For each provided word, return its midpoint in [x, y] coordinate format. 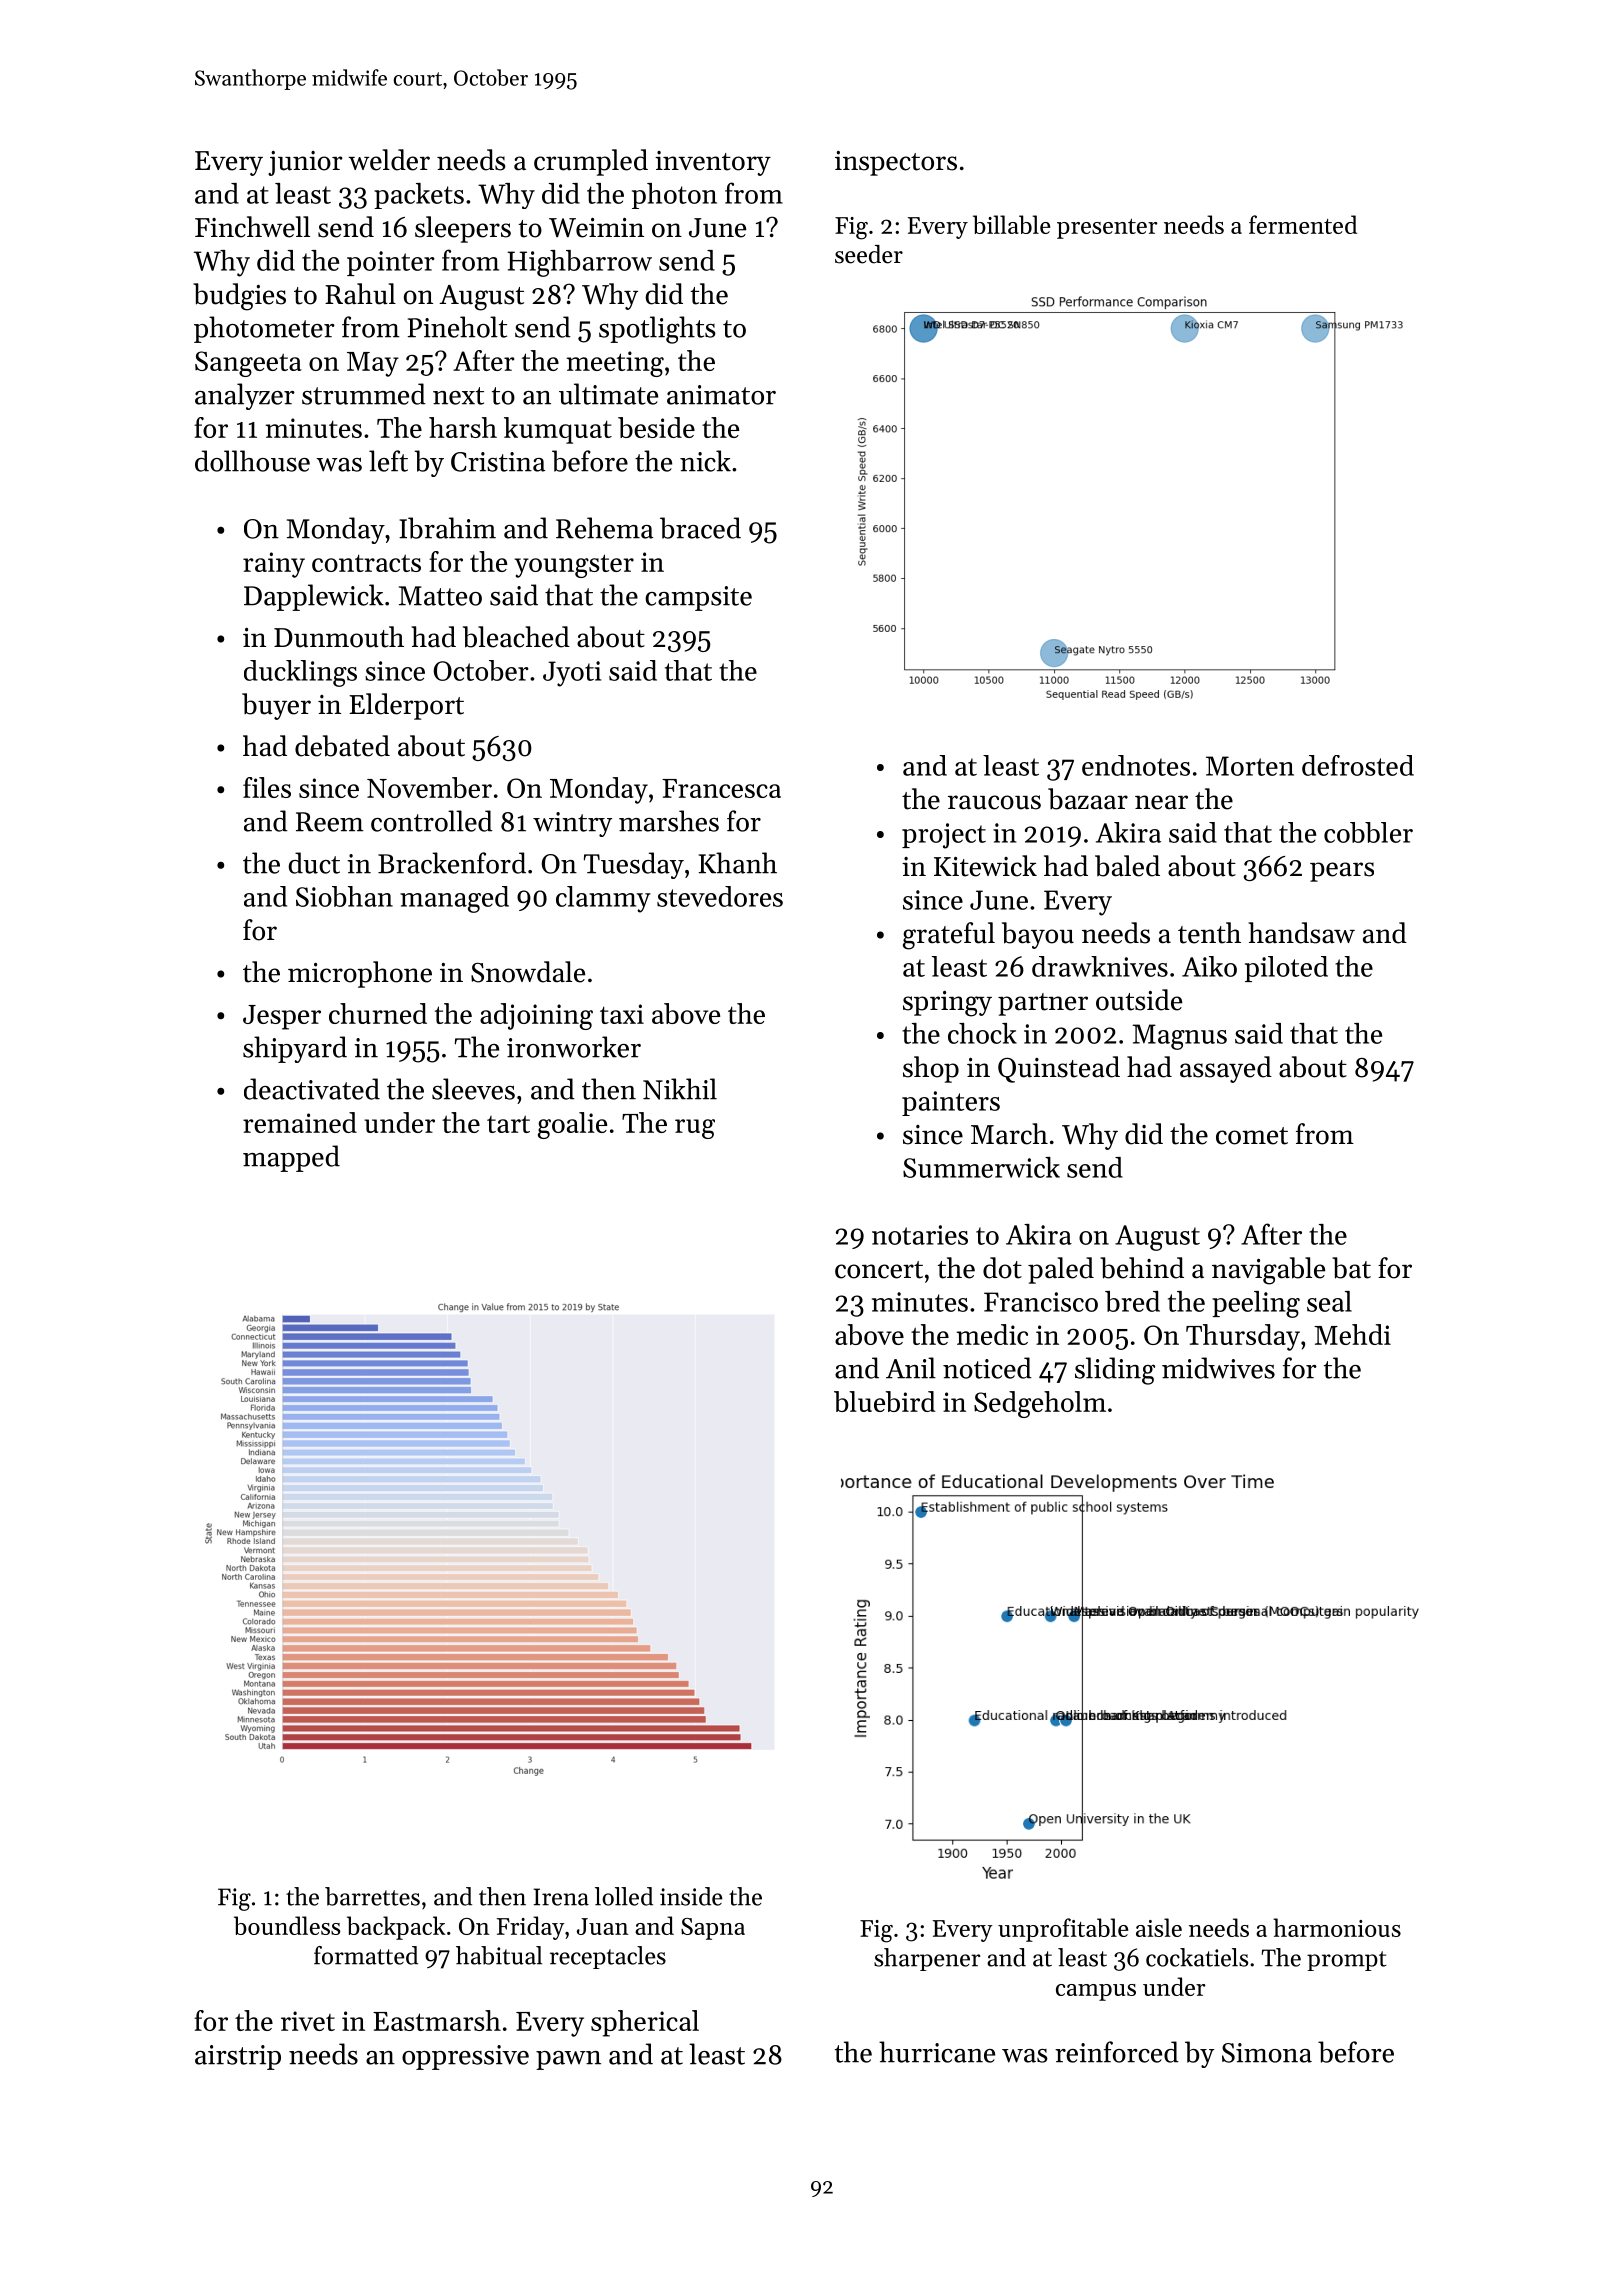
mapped [291, 1158]
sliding [1115, 1371]
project [944, 836]
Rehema [604, 528]
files [267, 787]
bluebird [884, 1401]
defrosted [1358, 765]
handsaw [1301, 933]
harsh [463, 427]
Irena [561, 1897]
